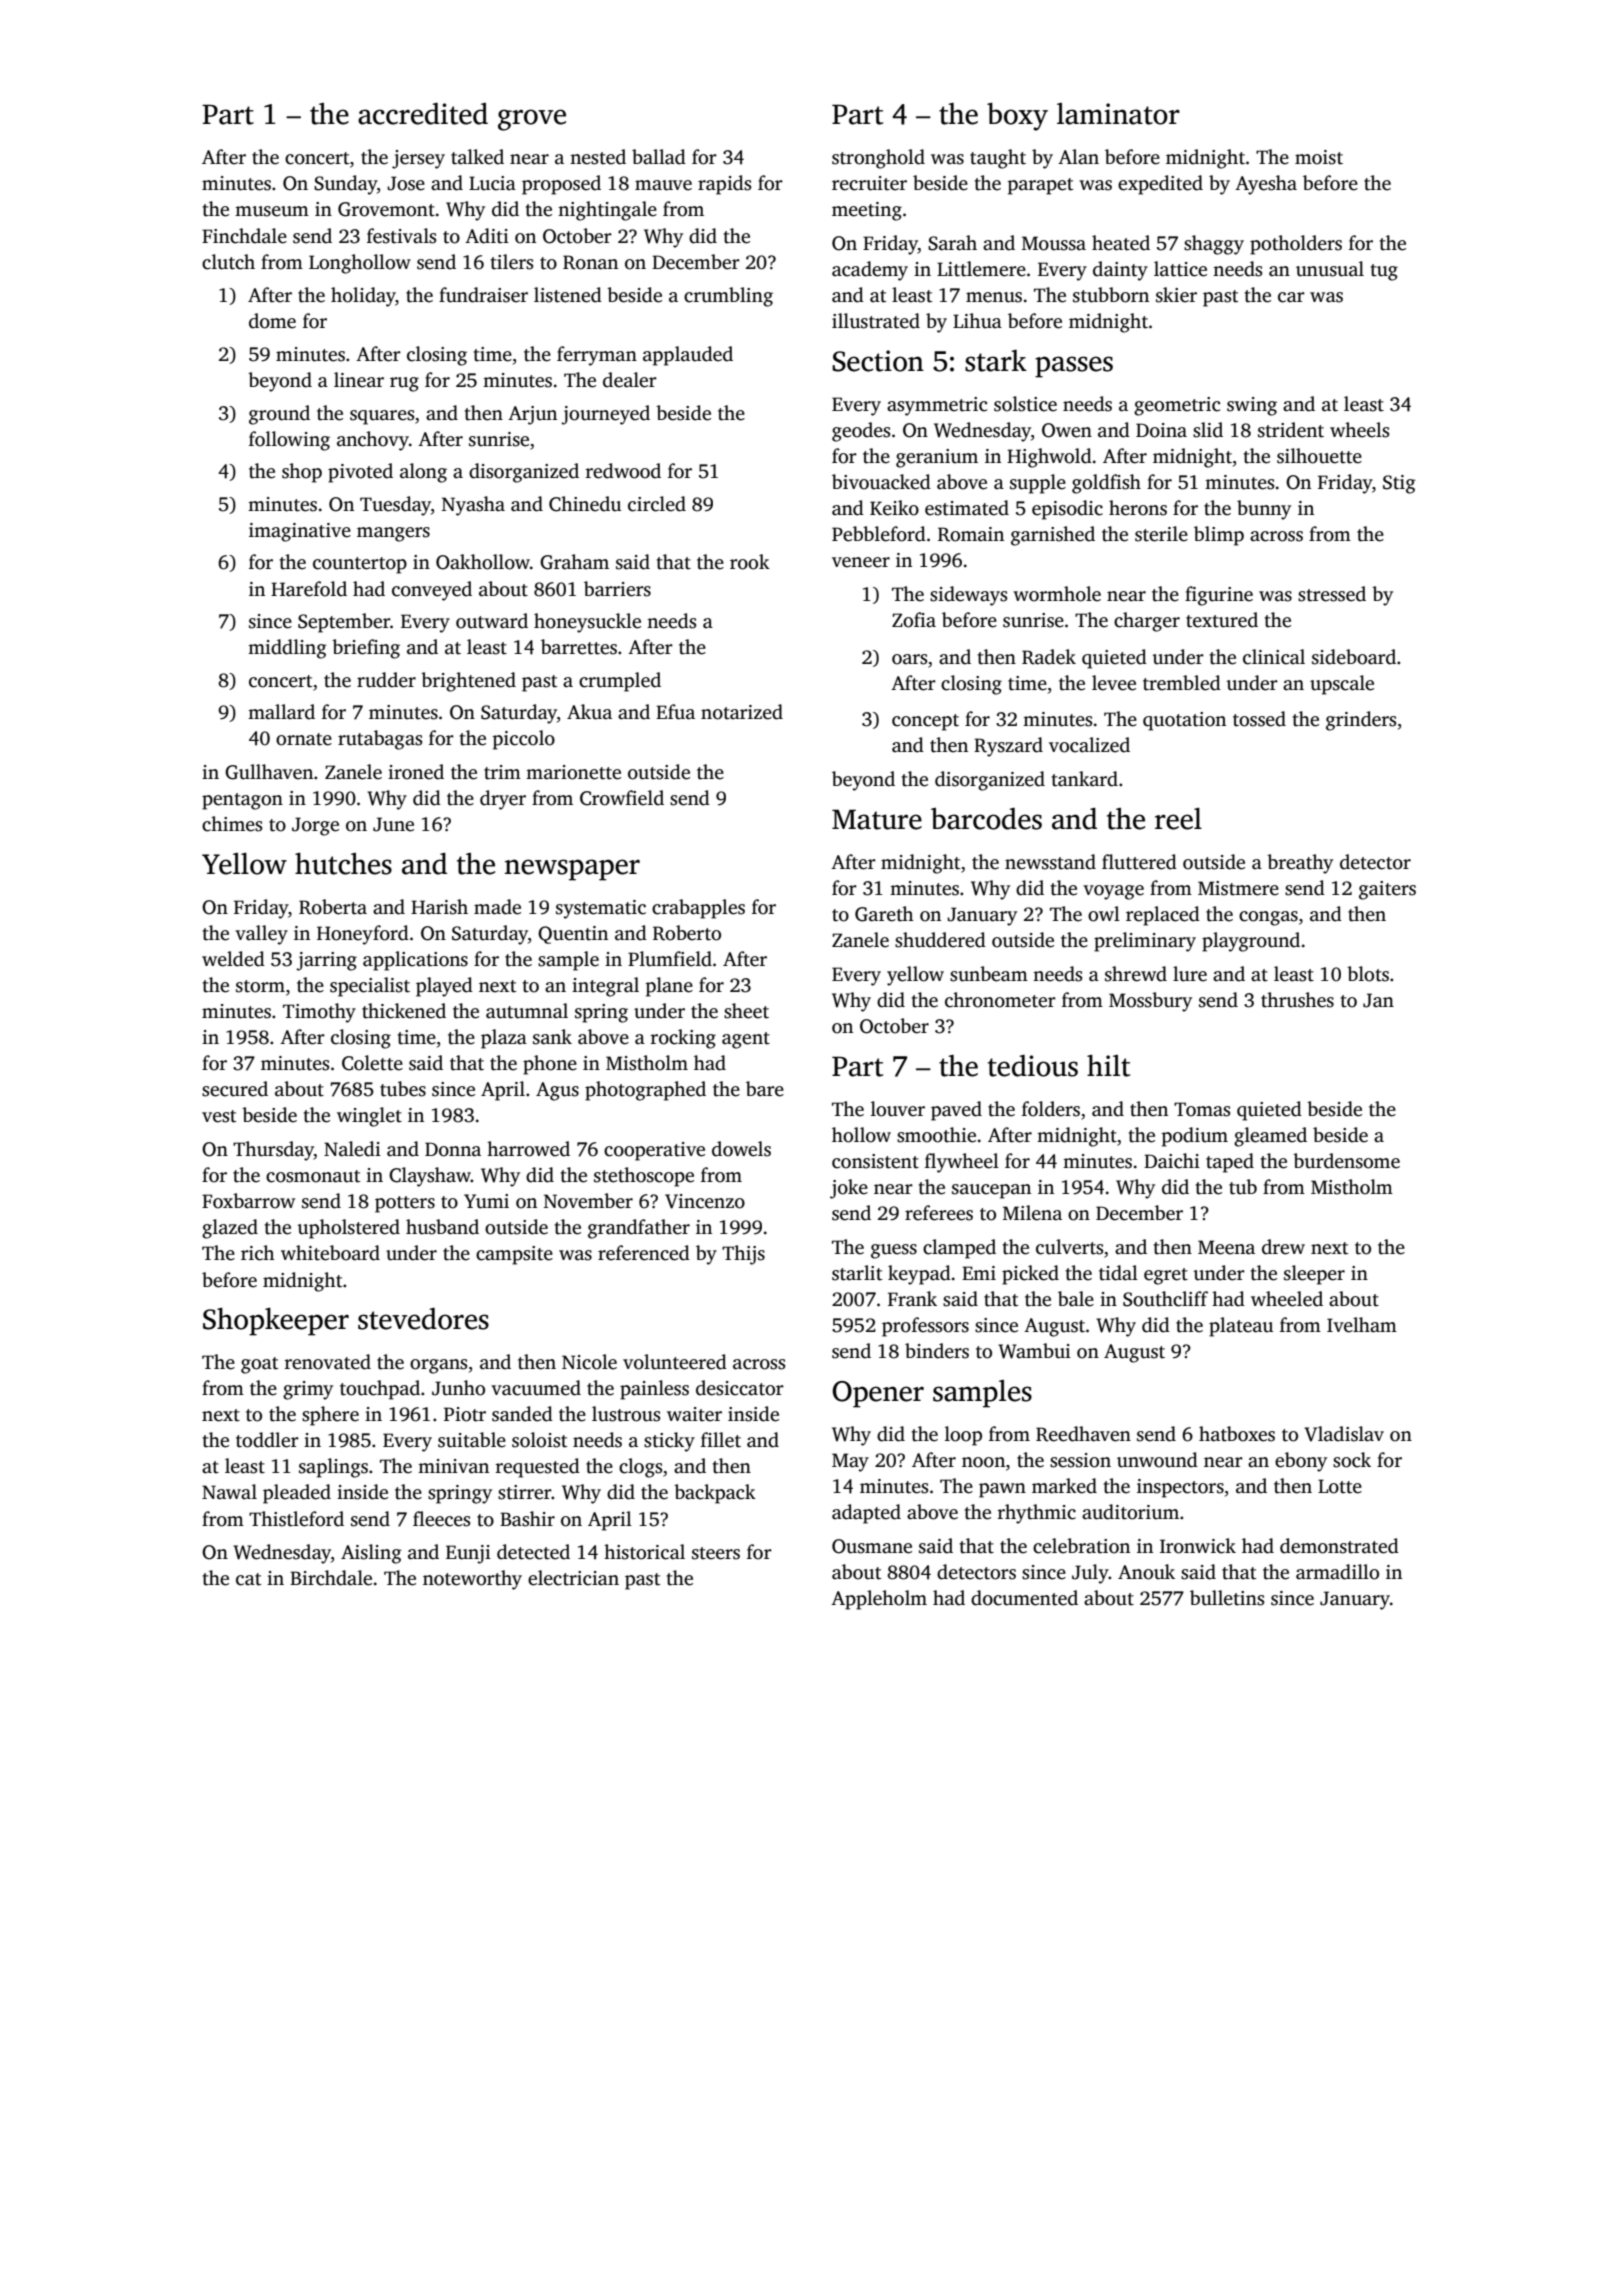  Describe the element at coordinates (333, 1468) in the screenshot. I see `saplings` at that location.
